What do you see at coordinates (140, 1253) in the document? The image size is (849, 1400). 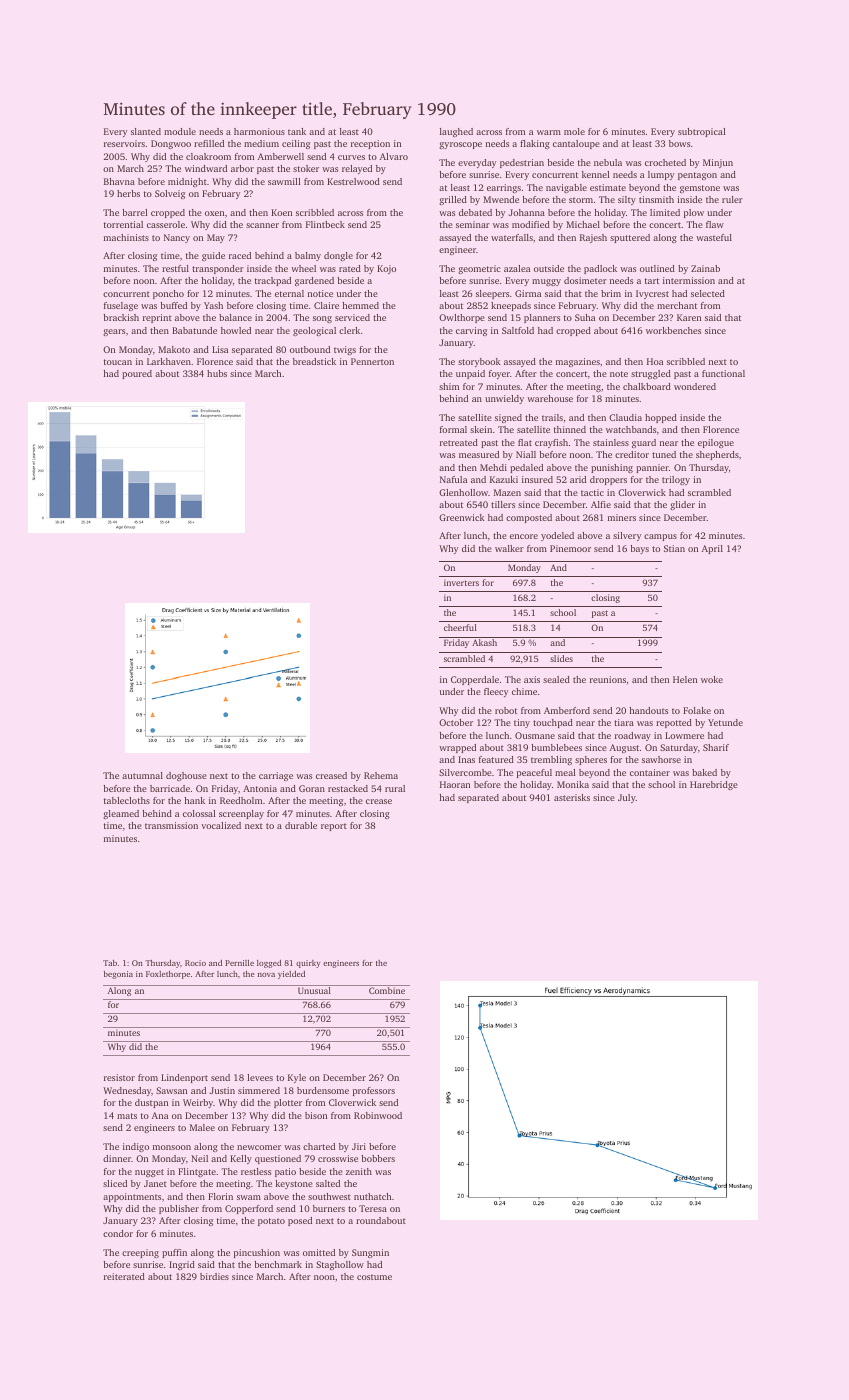 I see `creeping` at bounding box center [140, 1253].
